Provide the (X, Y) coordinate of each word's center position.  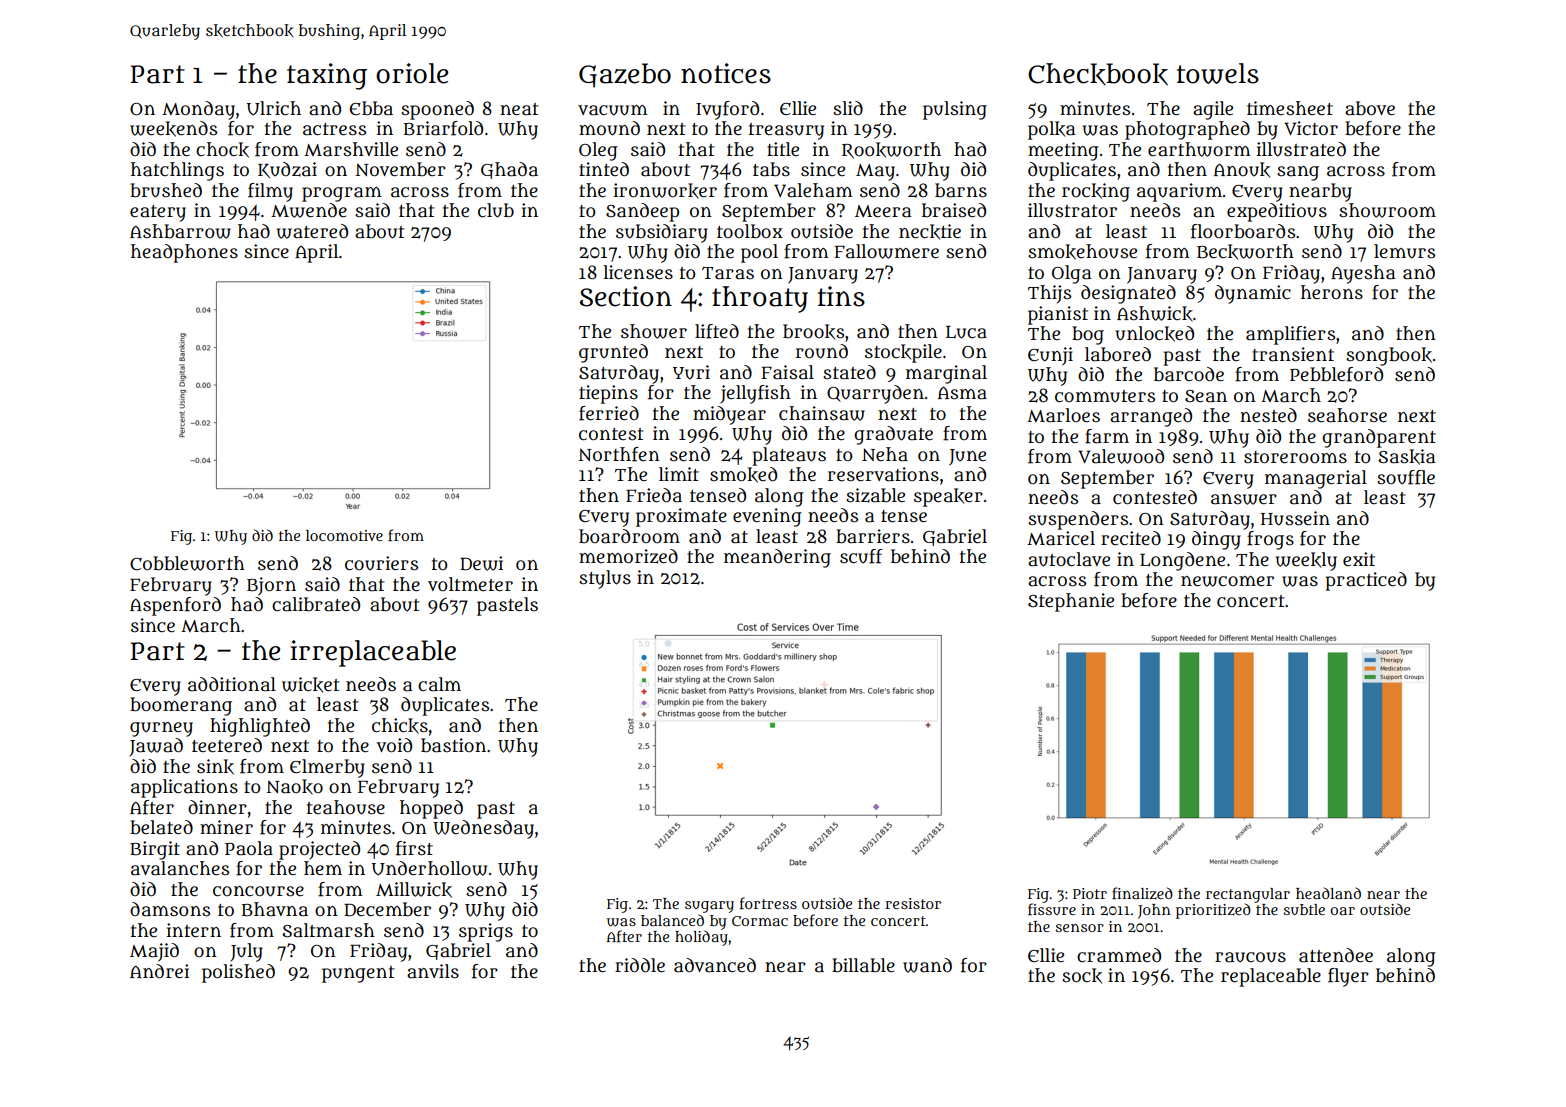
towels (1218, 73)
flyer (1348, 977)
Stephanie (1071, 602)
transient (1293, 354)
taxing (327, 76)
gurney (161, 729)
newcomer (1227, 581)
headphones (184, 253)
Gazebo (625, 75)
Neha (885, 454)
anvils (433, 971)
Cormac (760, 921)
